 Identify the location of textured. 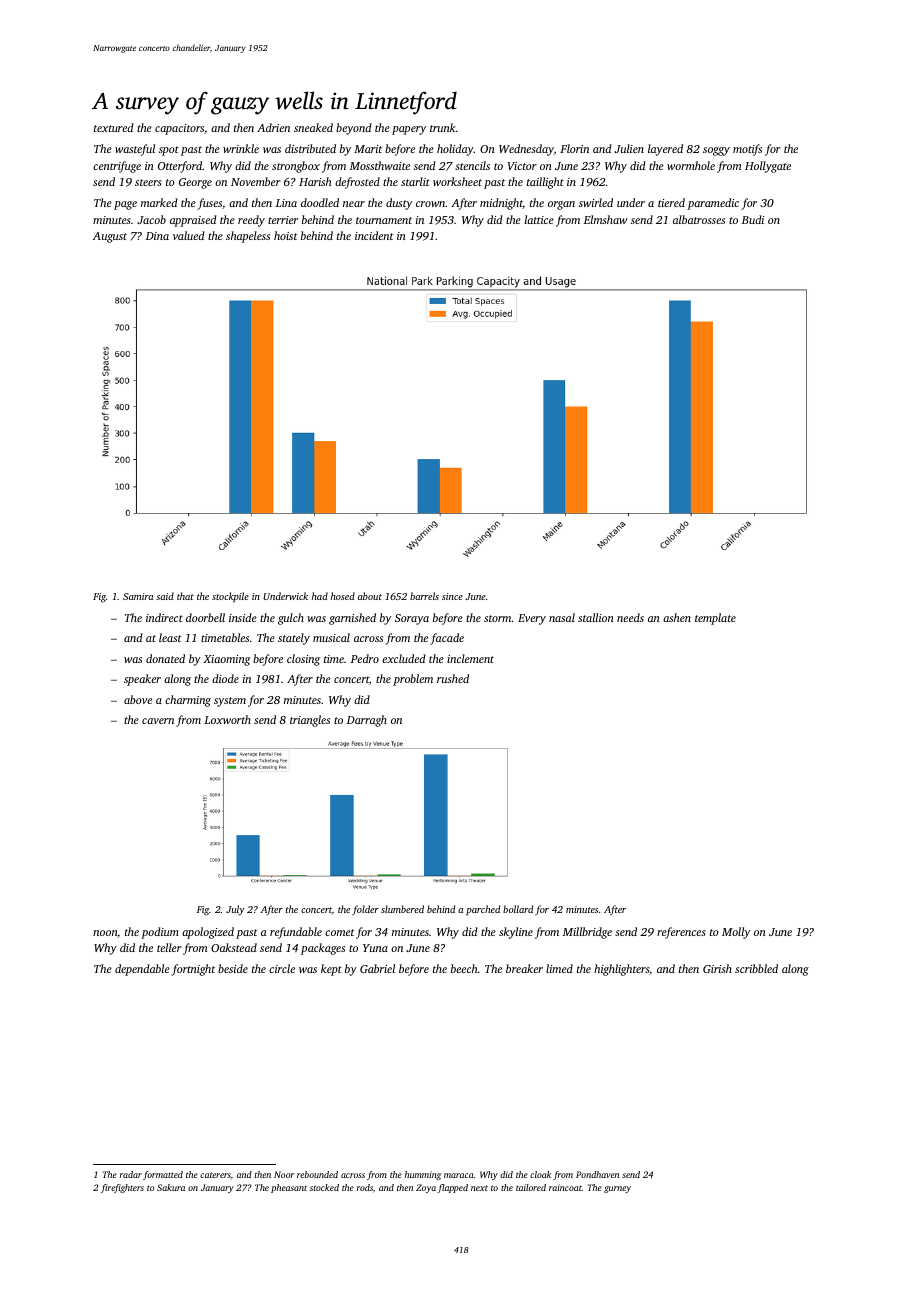
(114, 127).
